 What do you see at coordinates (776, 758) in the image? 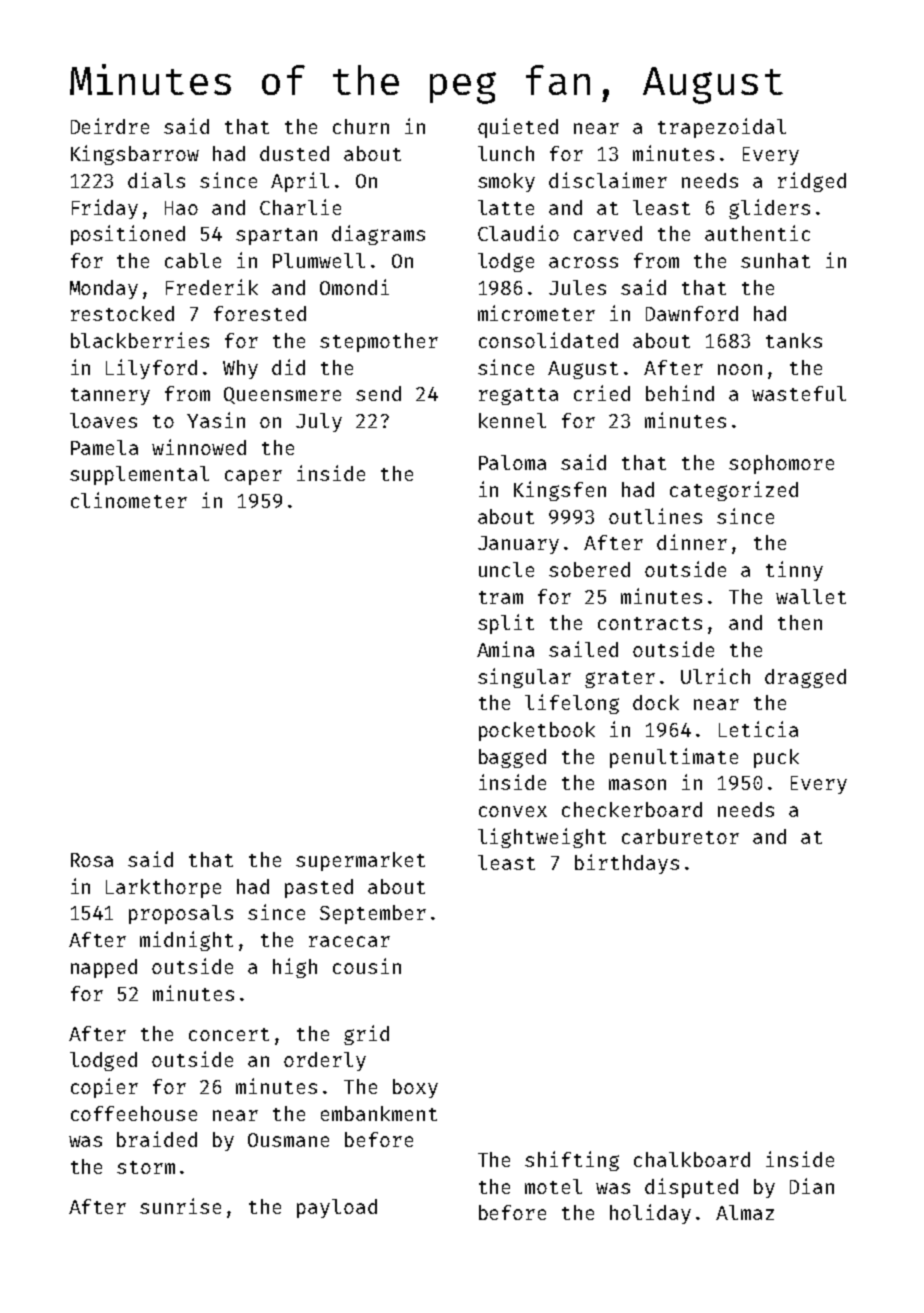
I see `puck` at bounding box center [776, 758].
